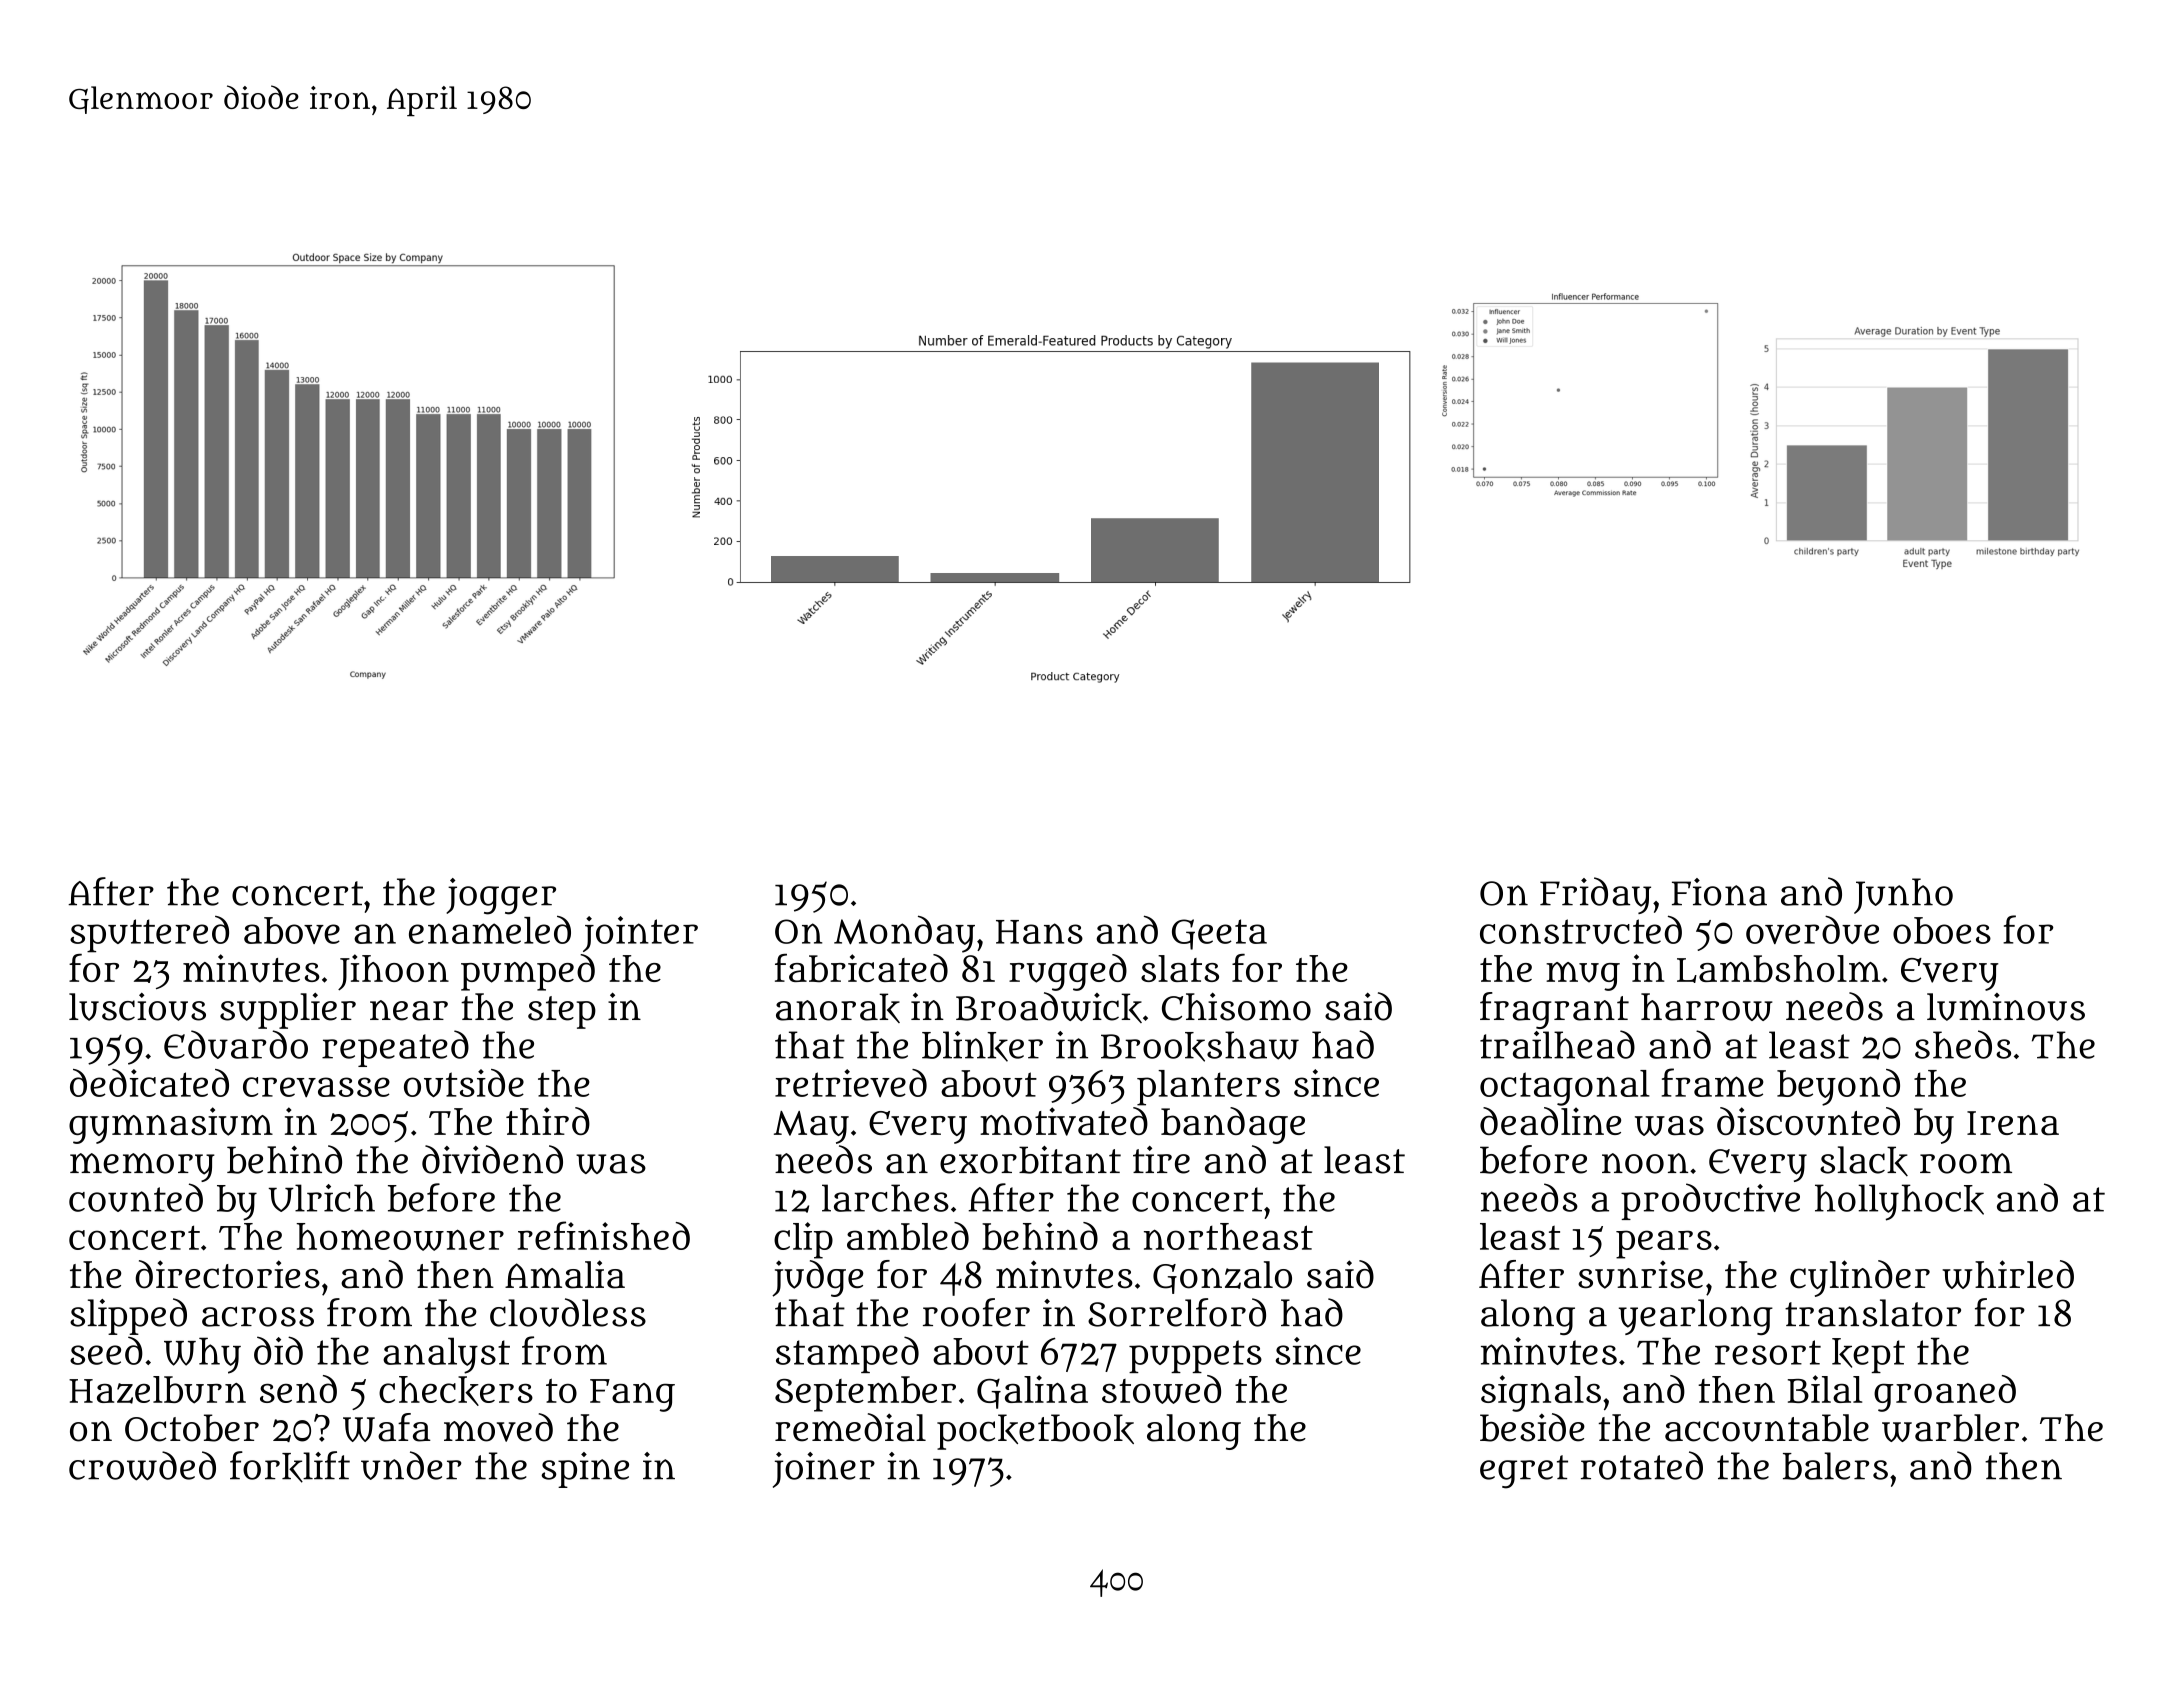  Describe the element at coordinates (1219, 934) in the screenshot. I see `Geeta` at that location.
